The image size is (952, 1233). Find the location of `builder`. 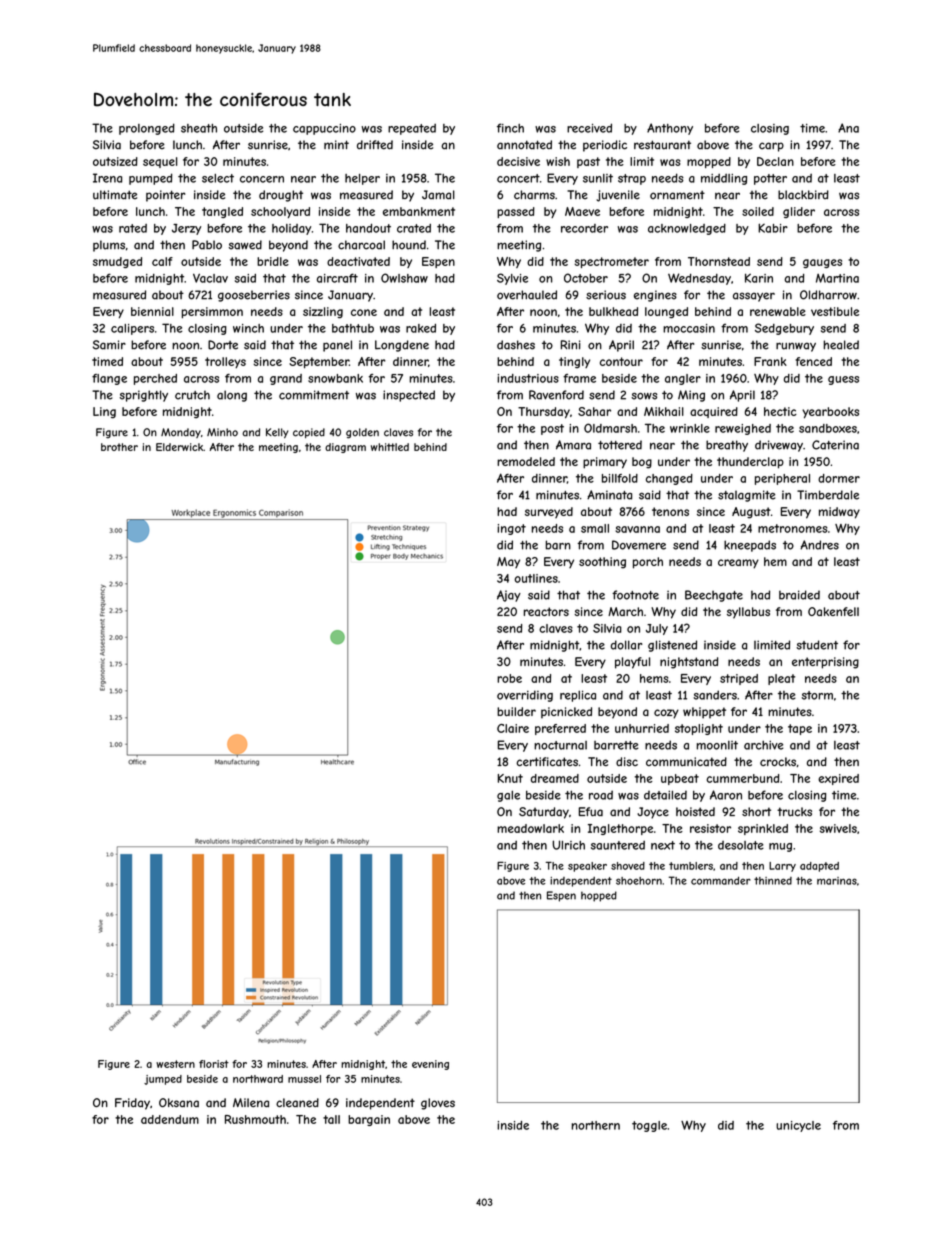

builder is located at coordinates (516, 711).
